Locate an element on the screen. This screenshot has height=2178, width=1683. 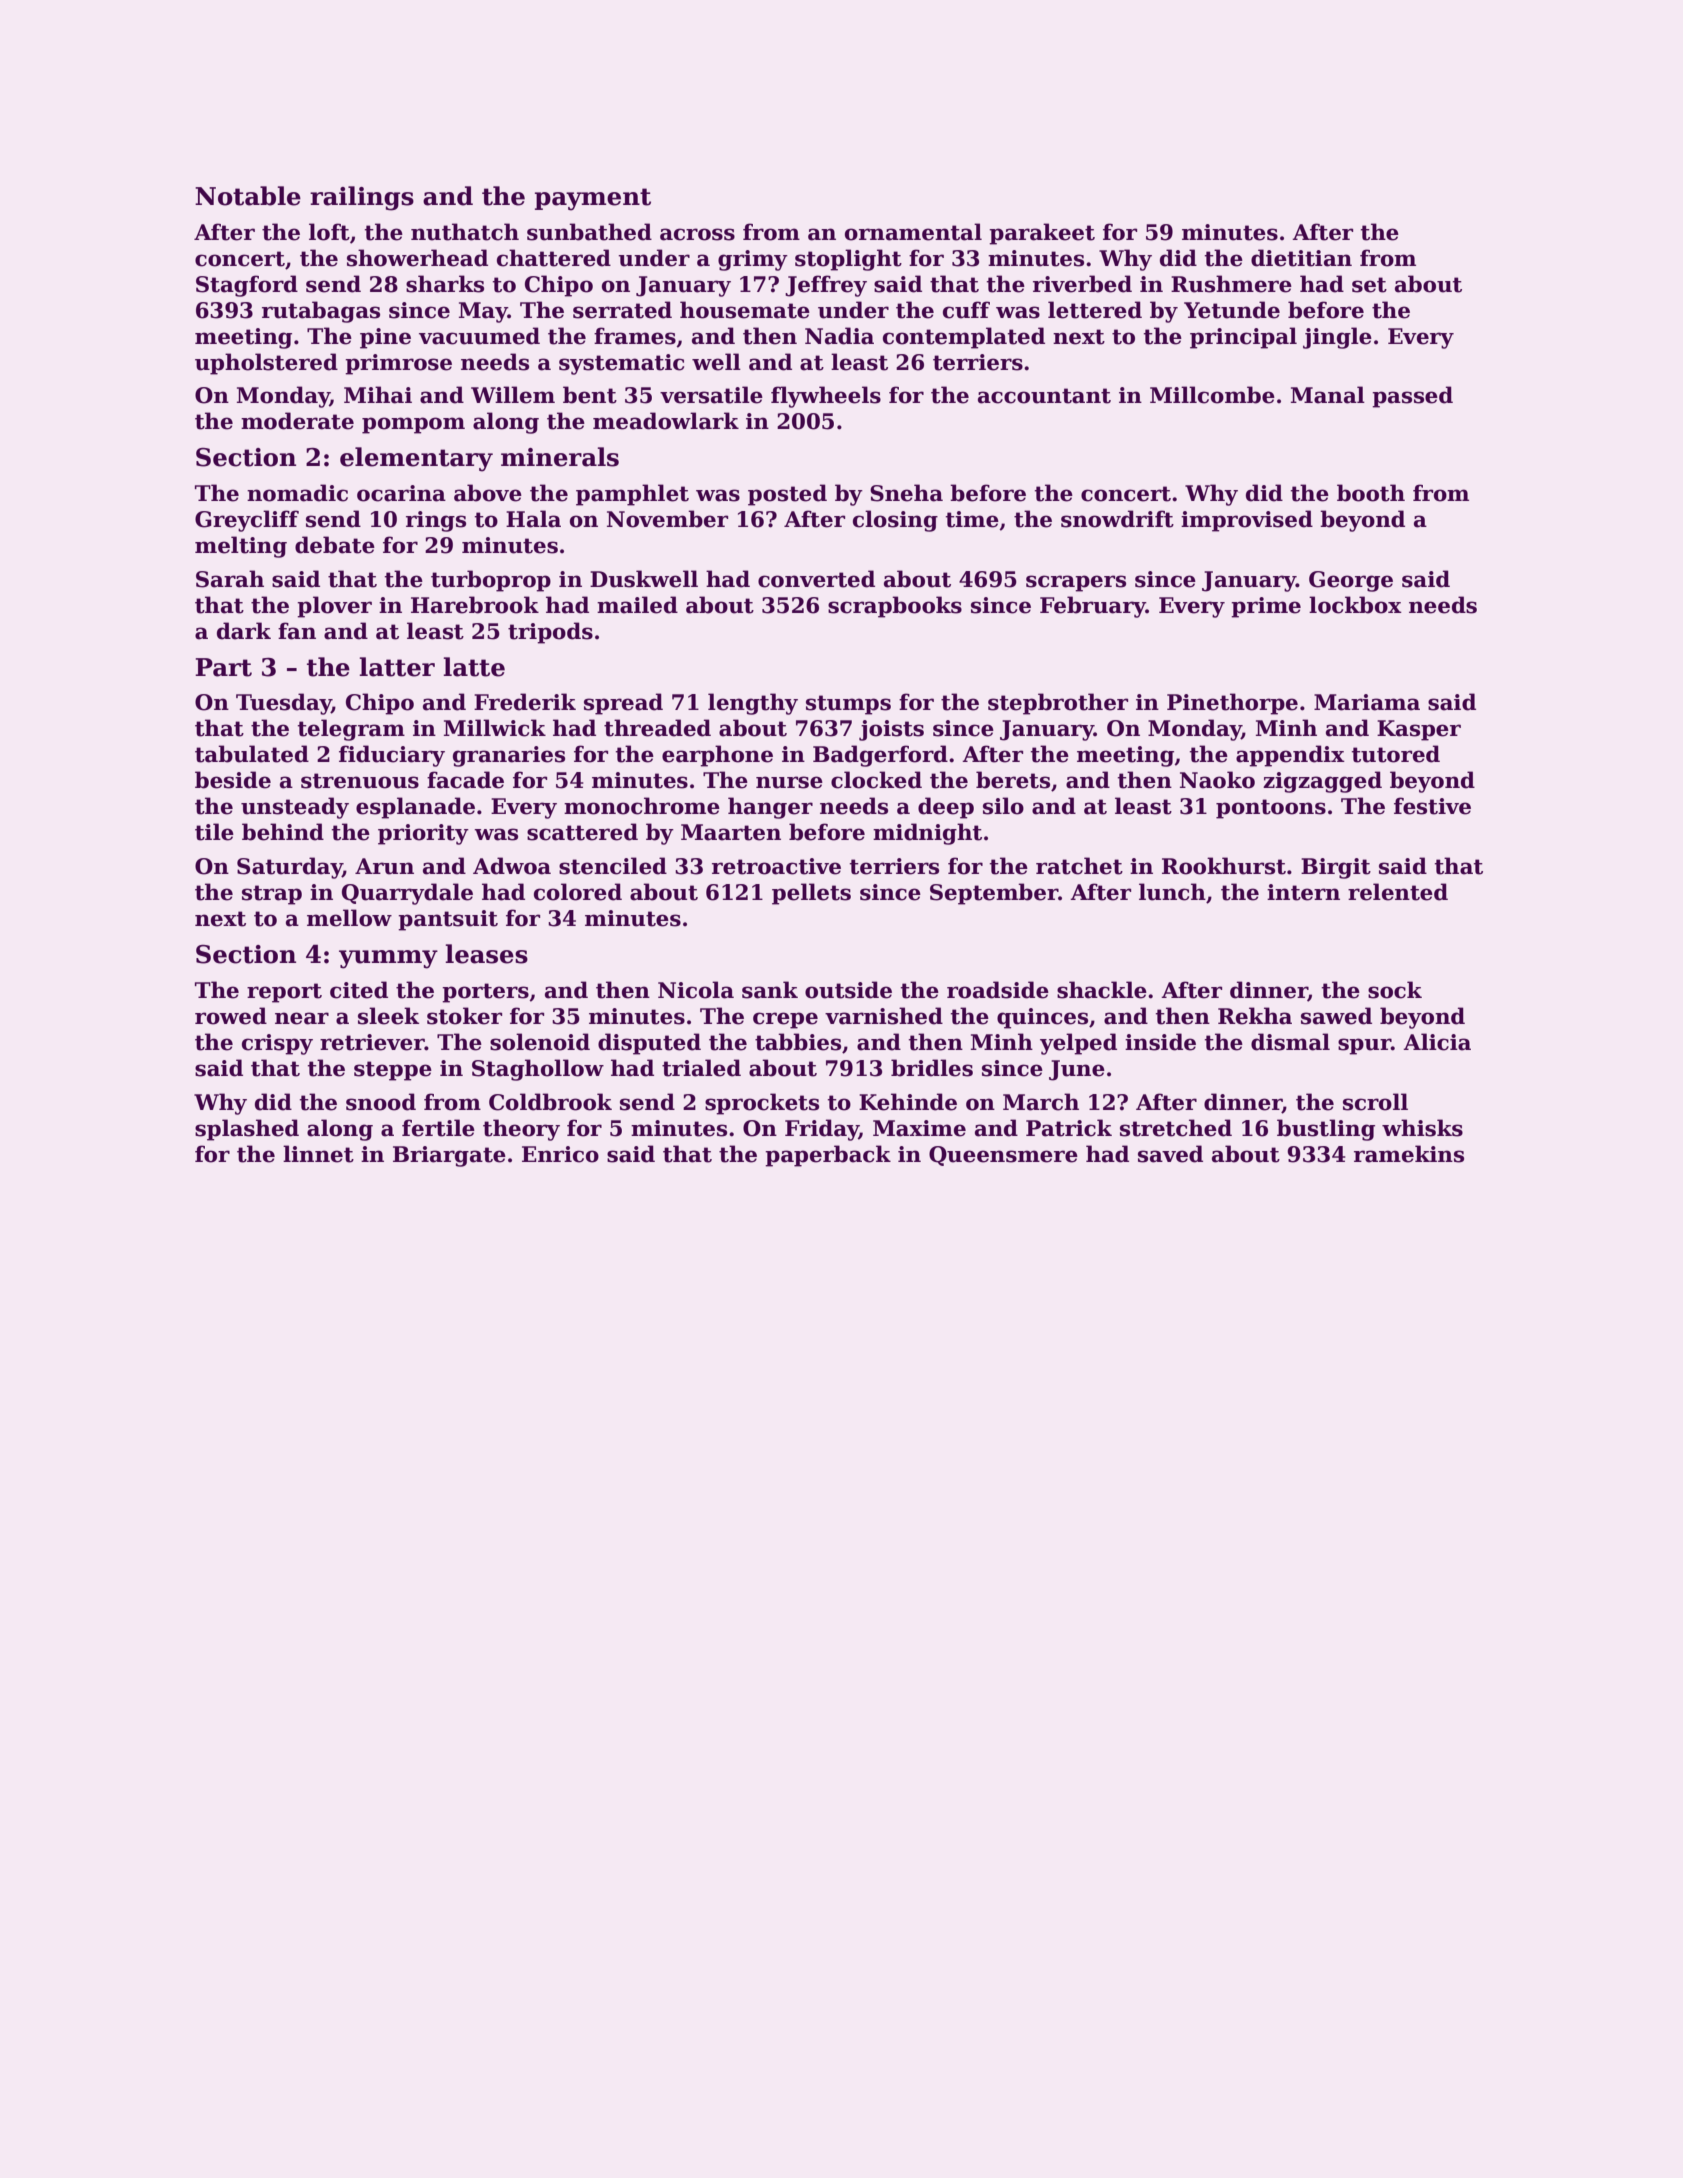
Naoko is located at coordinates (1217, 780).
